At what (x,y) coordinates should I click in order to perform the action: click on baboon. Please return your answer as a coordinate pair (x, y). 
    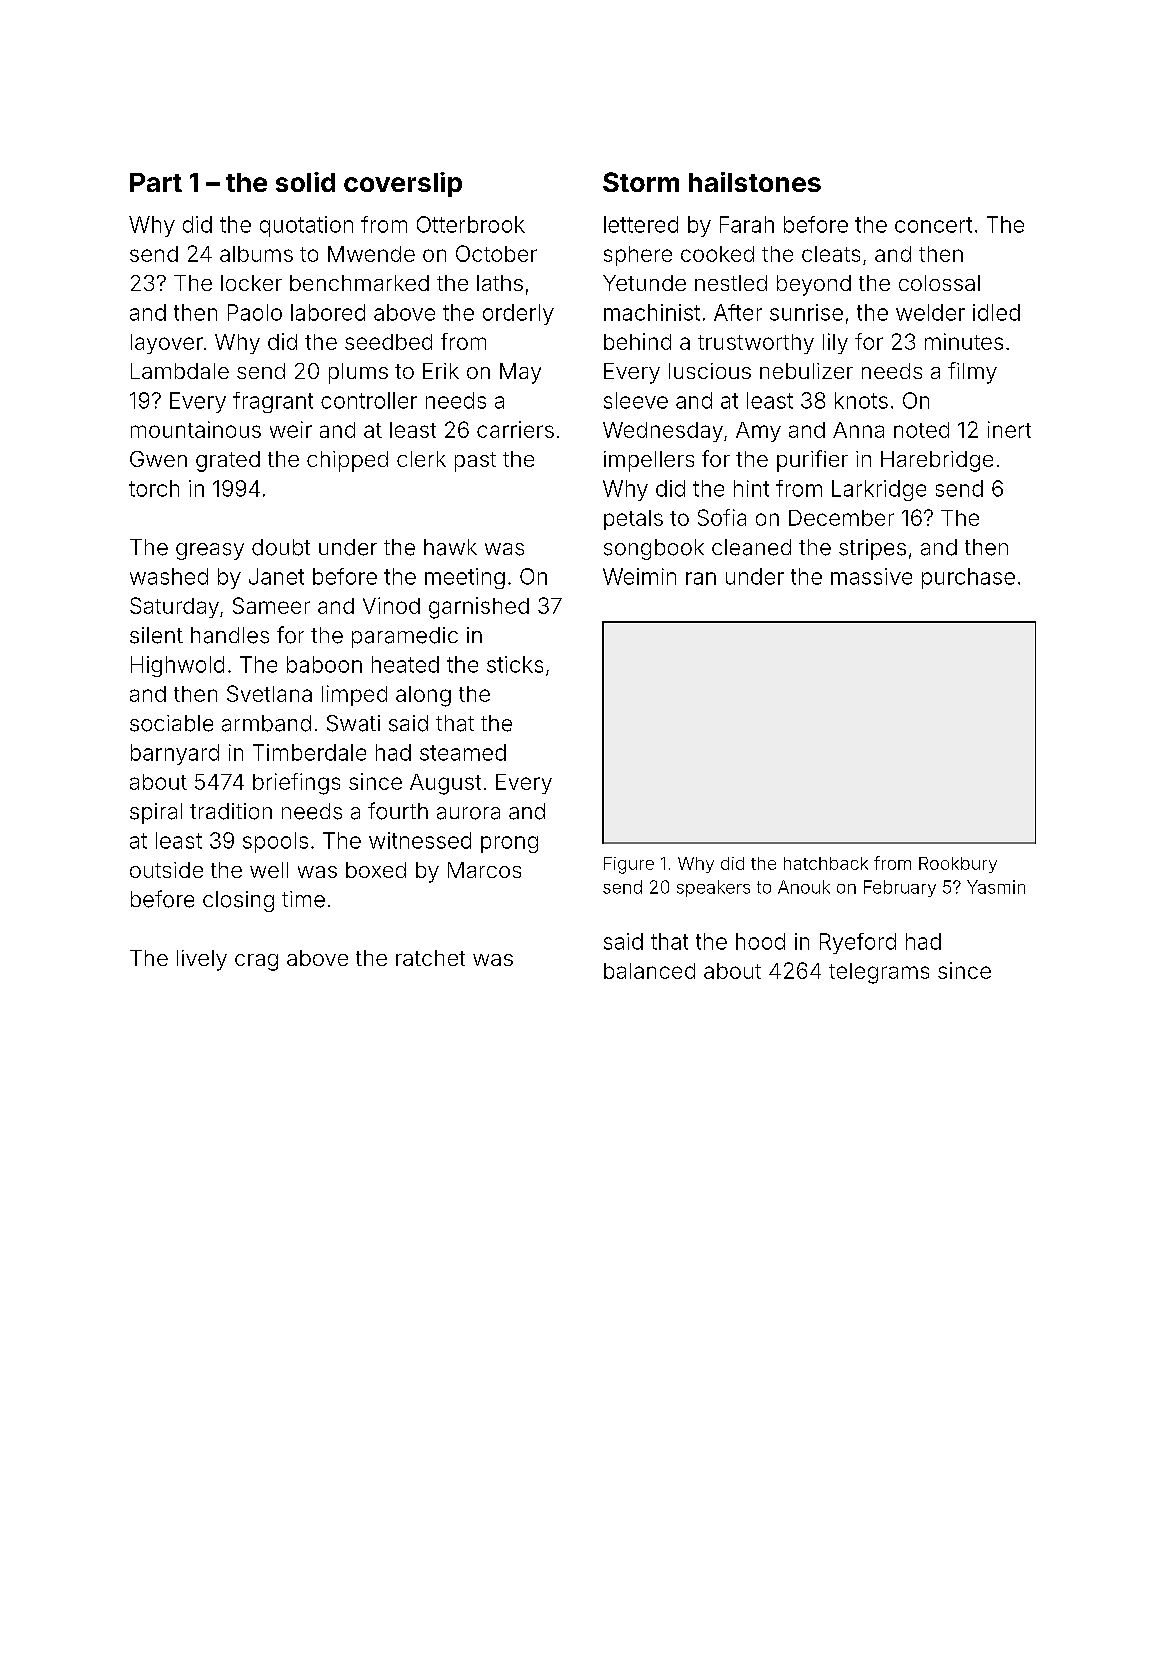
    Looking at the image, I should click on (324, 664).
